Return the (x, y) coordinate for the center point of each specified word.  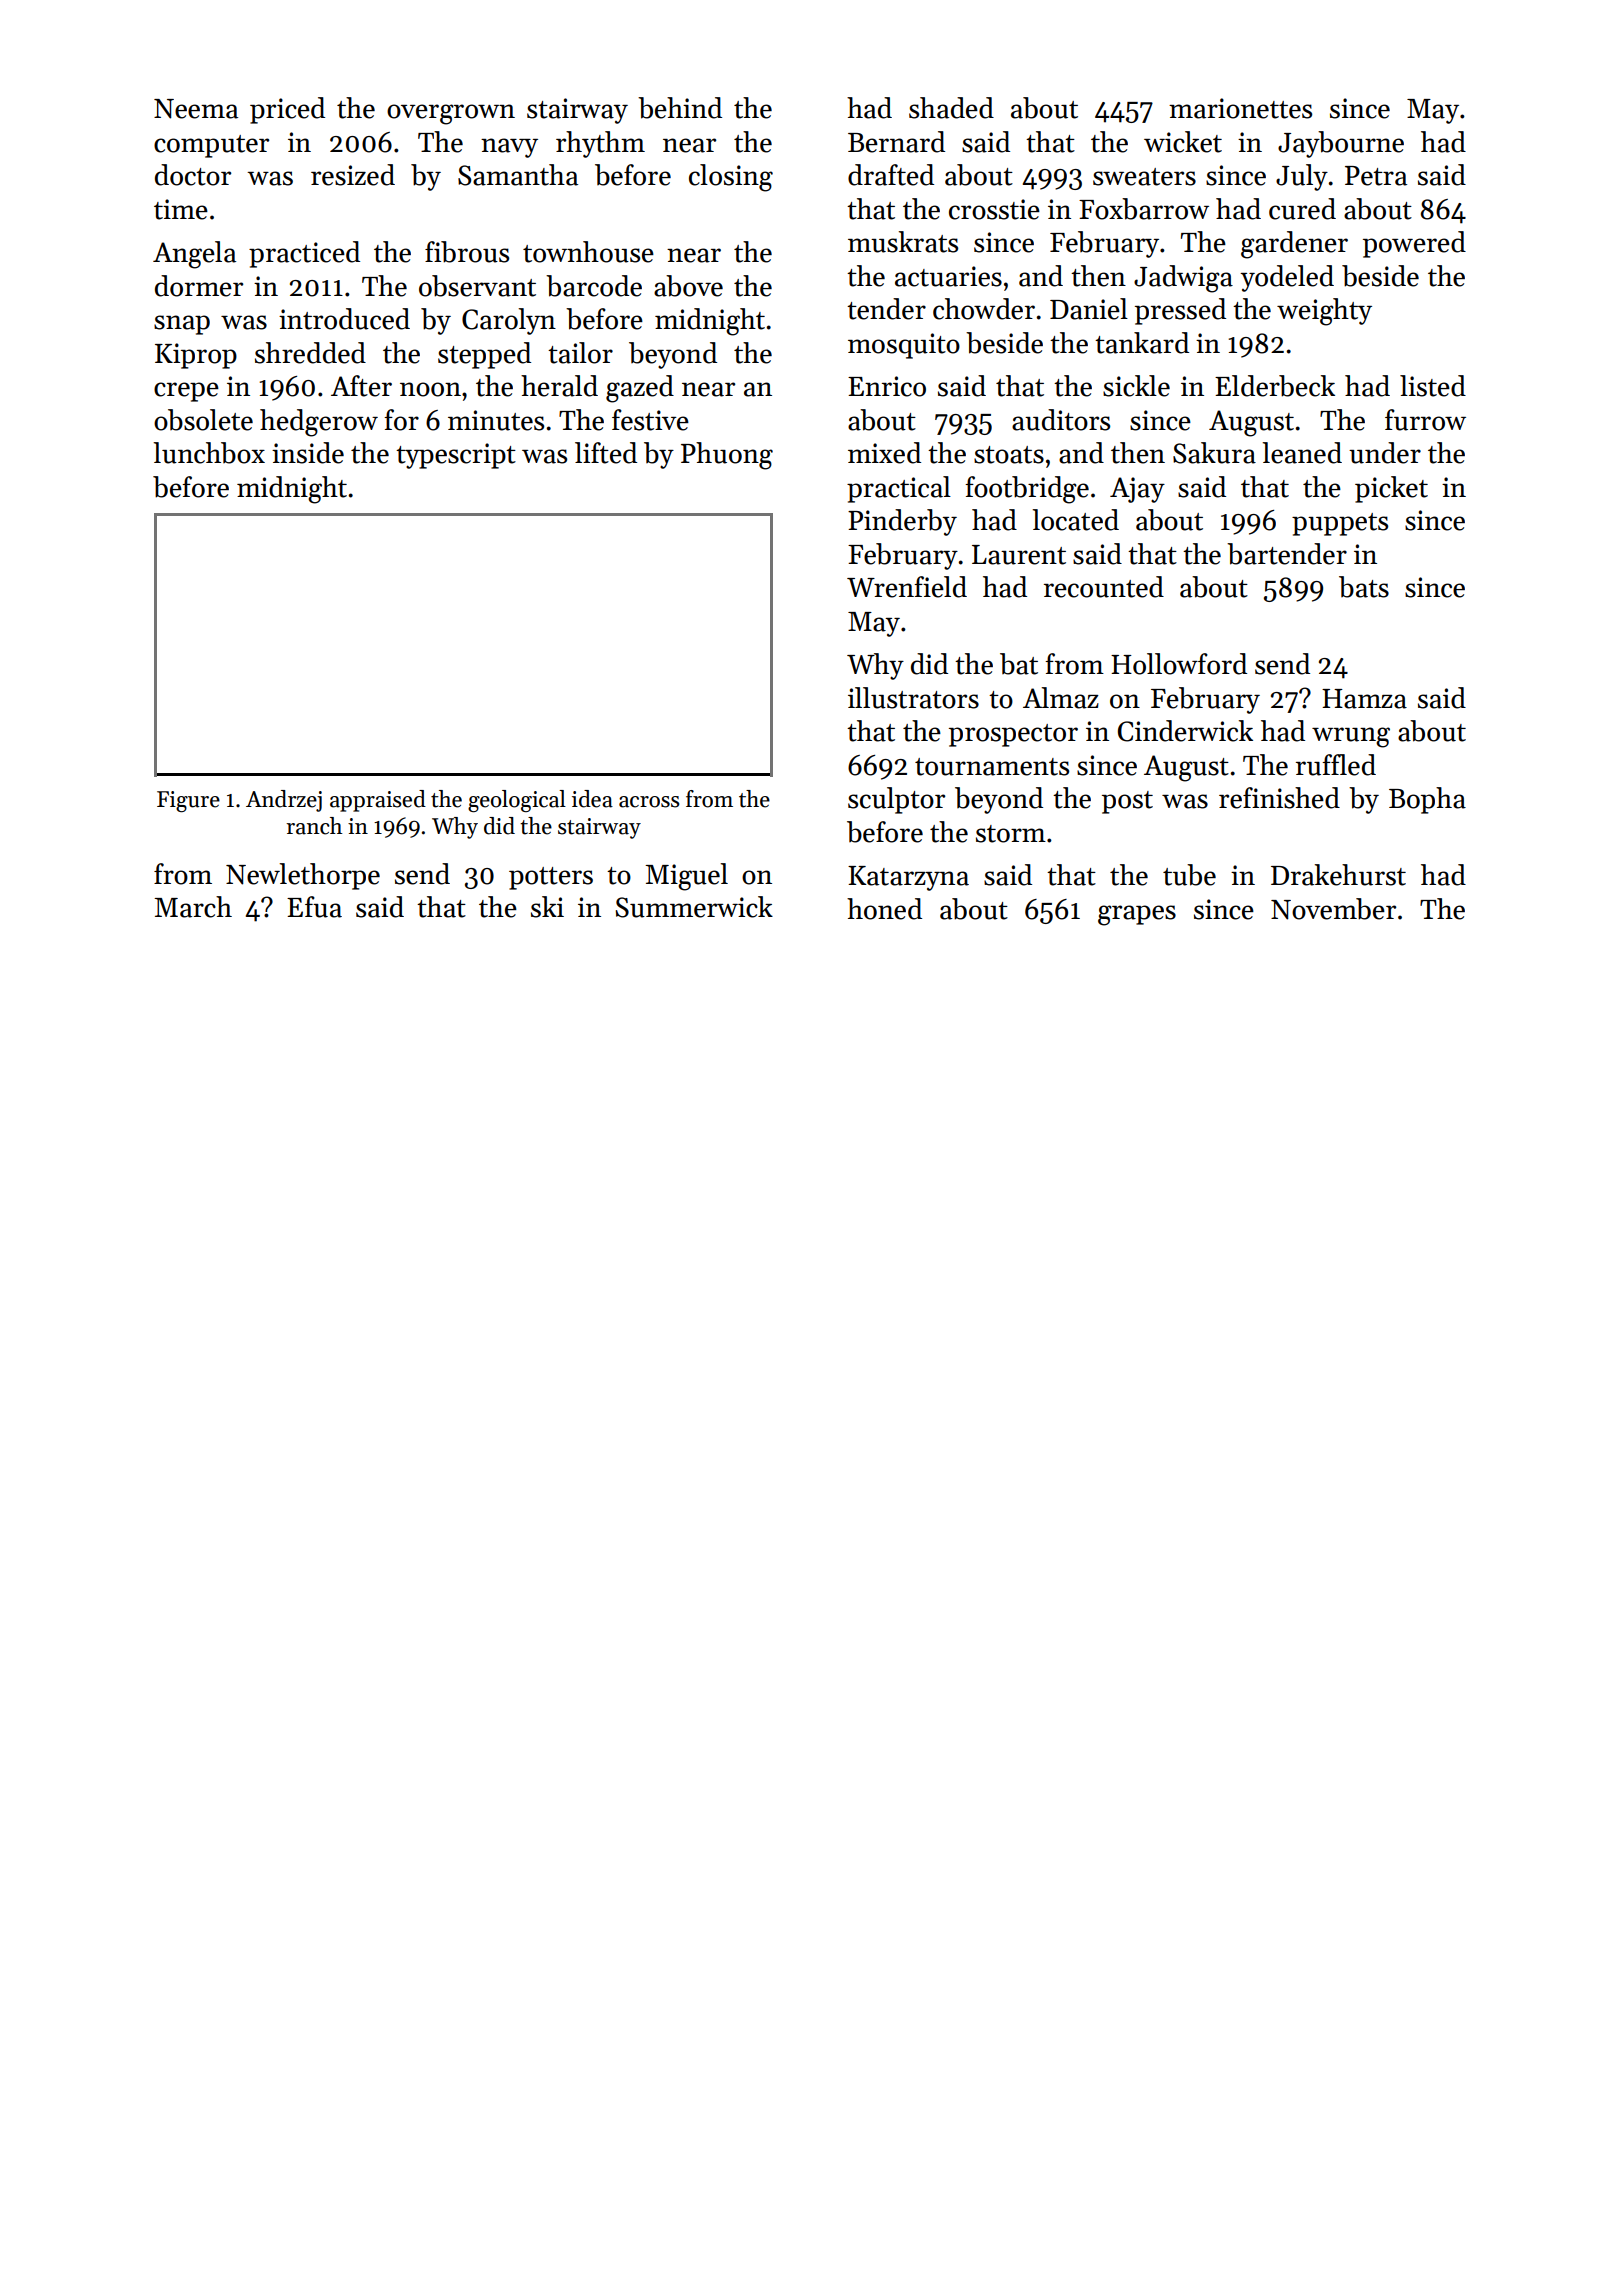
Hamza (1364, 699)
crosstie (994, 209)
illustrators (913, 698)
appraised (378, 801)
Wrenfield (907, 587)
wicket (1183, 142)
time (181, 209)
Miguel (686, 877)
